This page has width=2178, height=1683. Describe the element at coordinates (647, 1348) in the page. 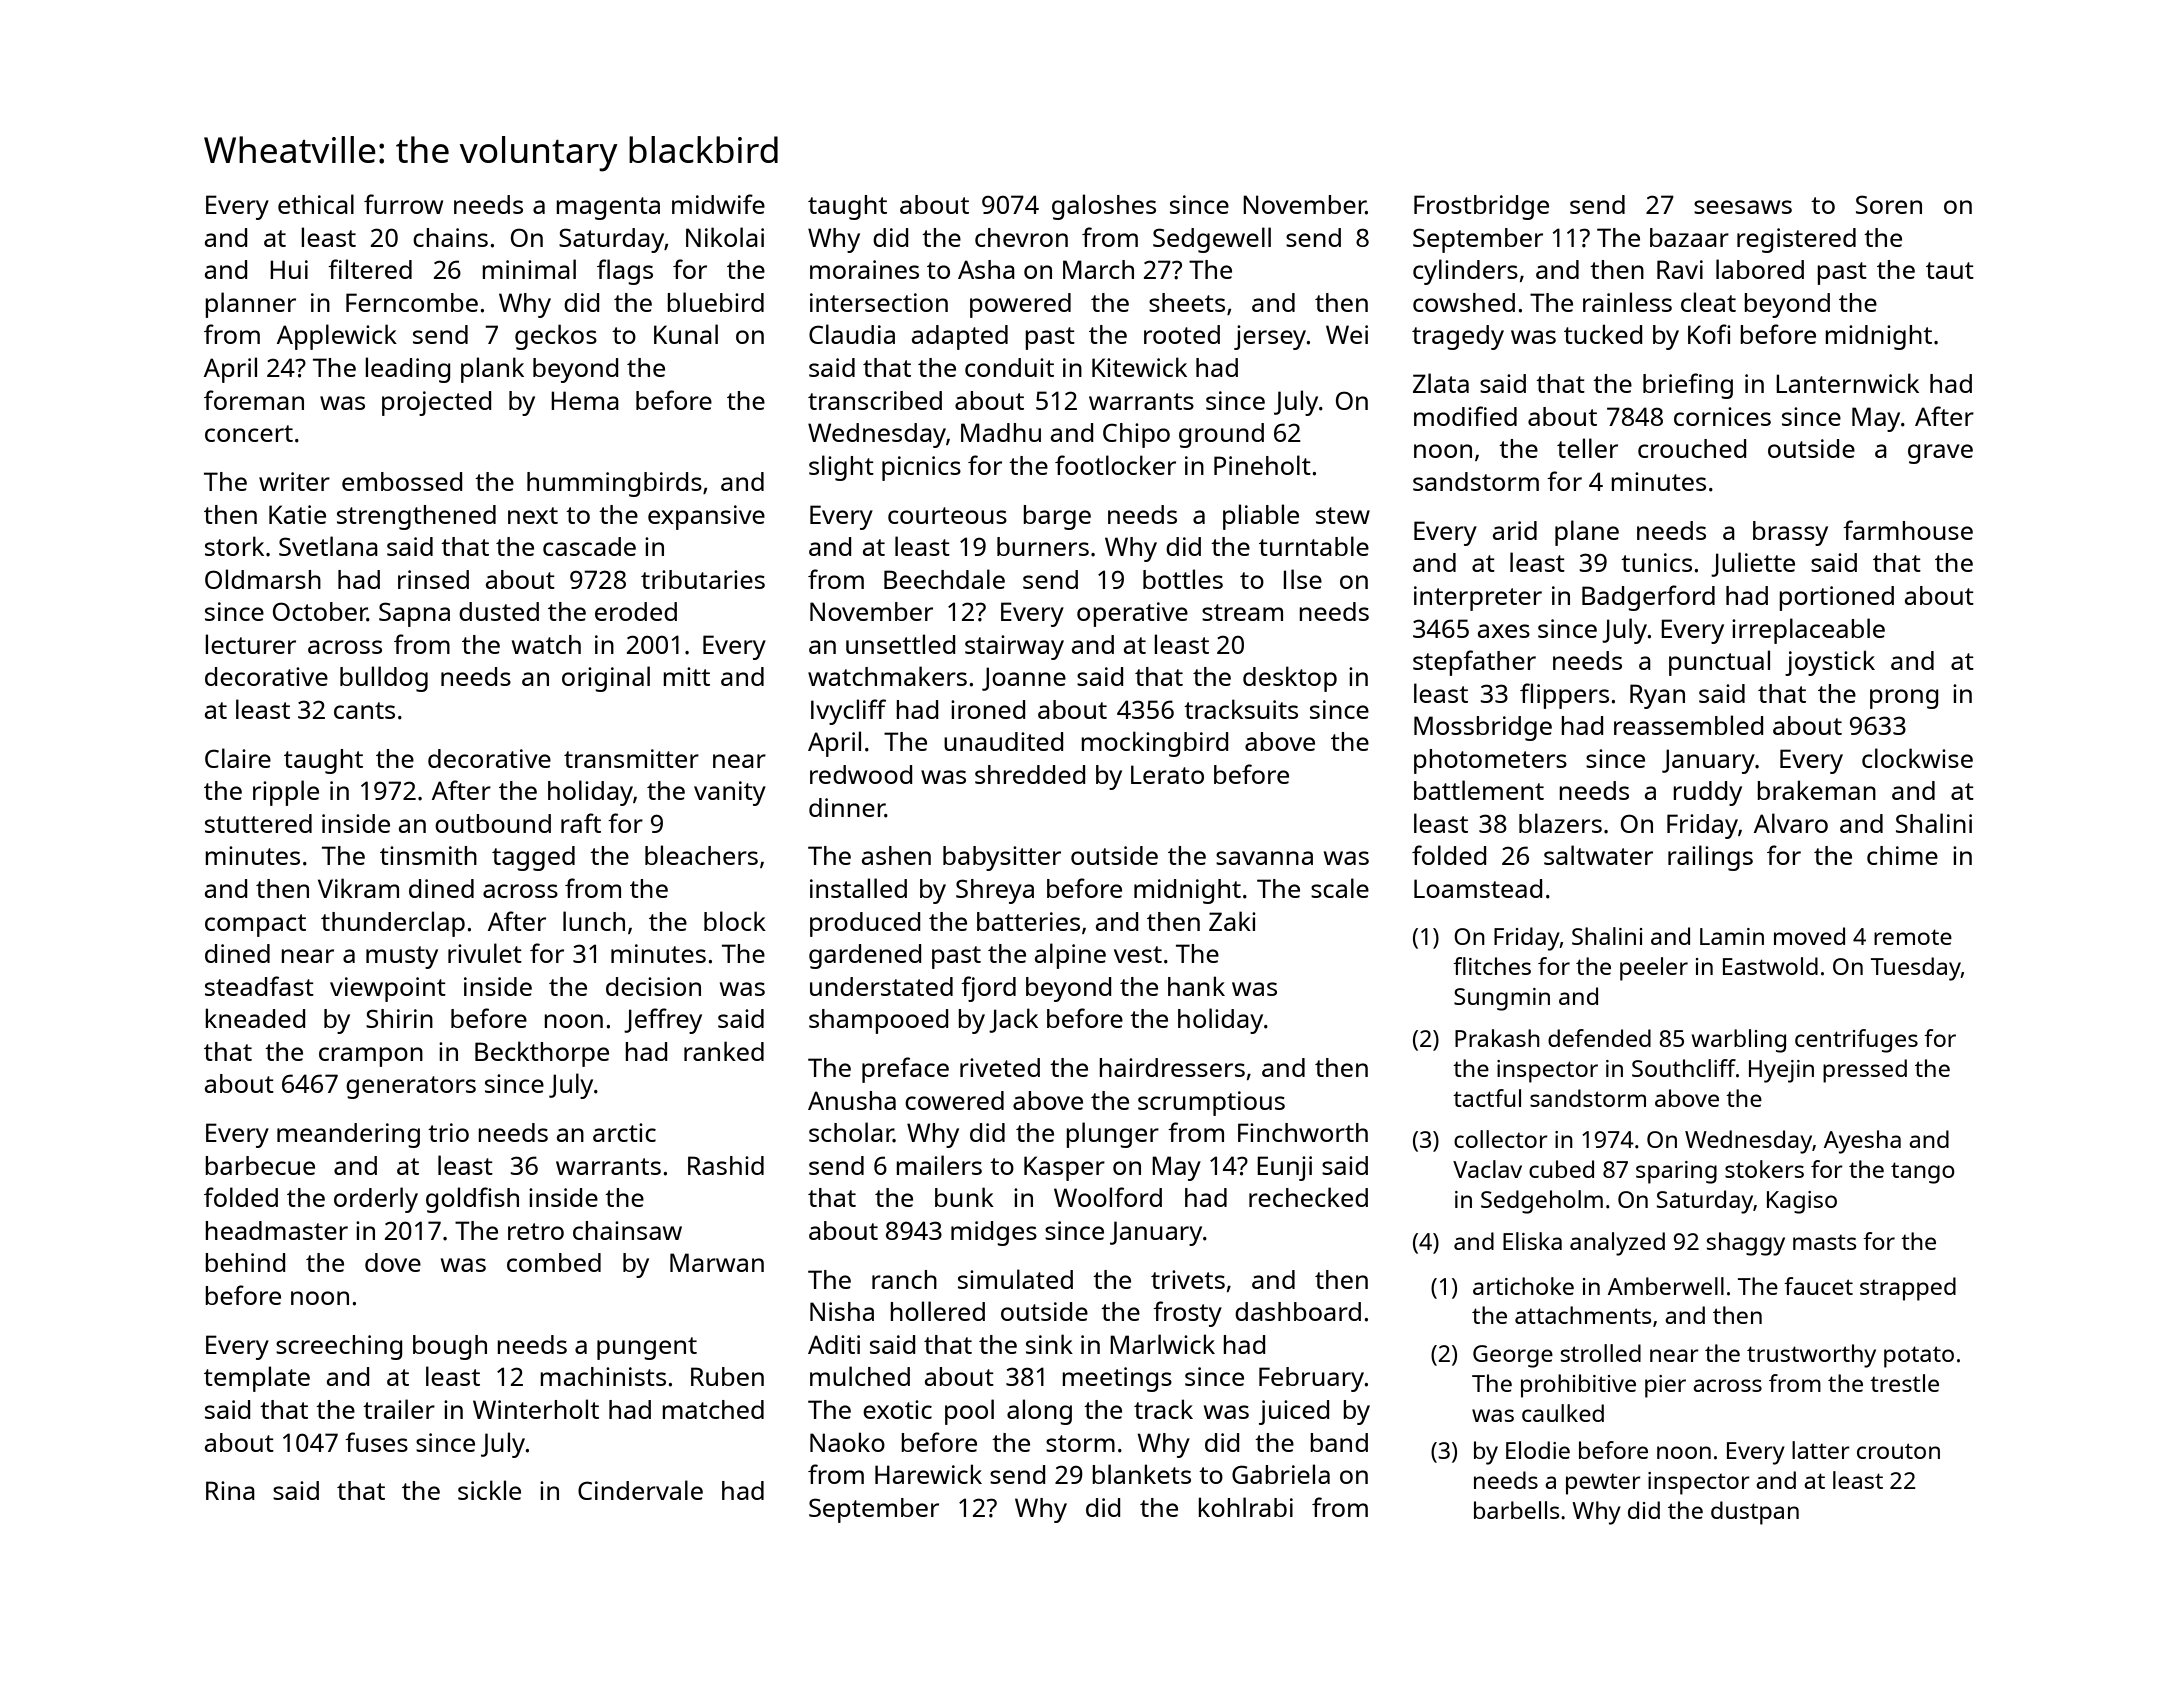

I see `pungent` at that location.
